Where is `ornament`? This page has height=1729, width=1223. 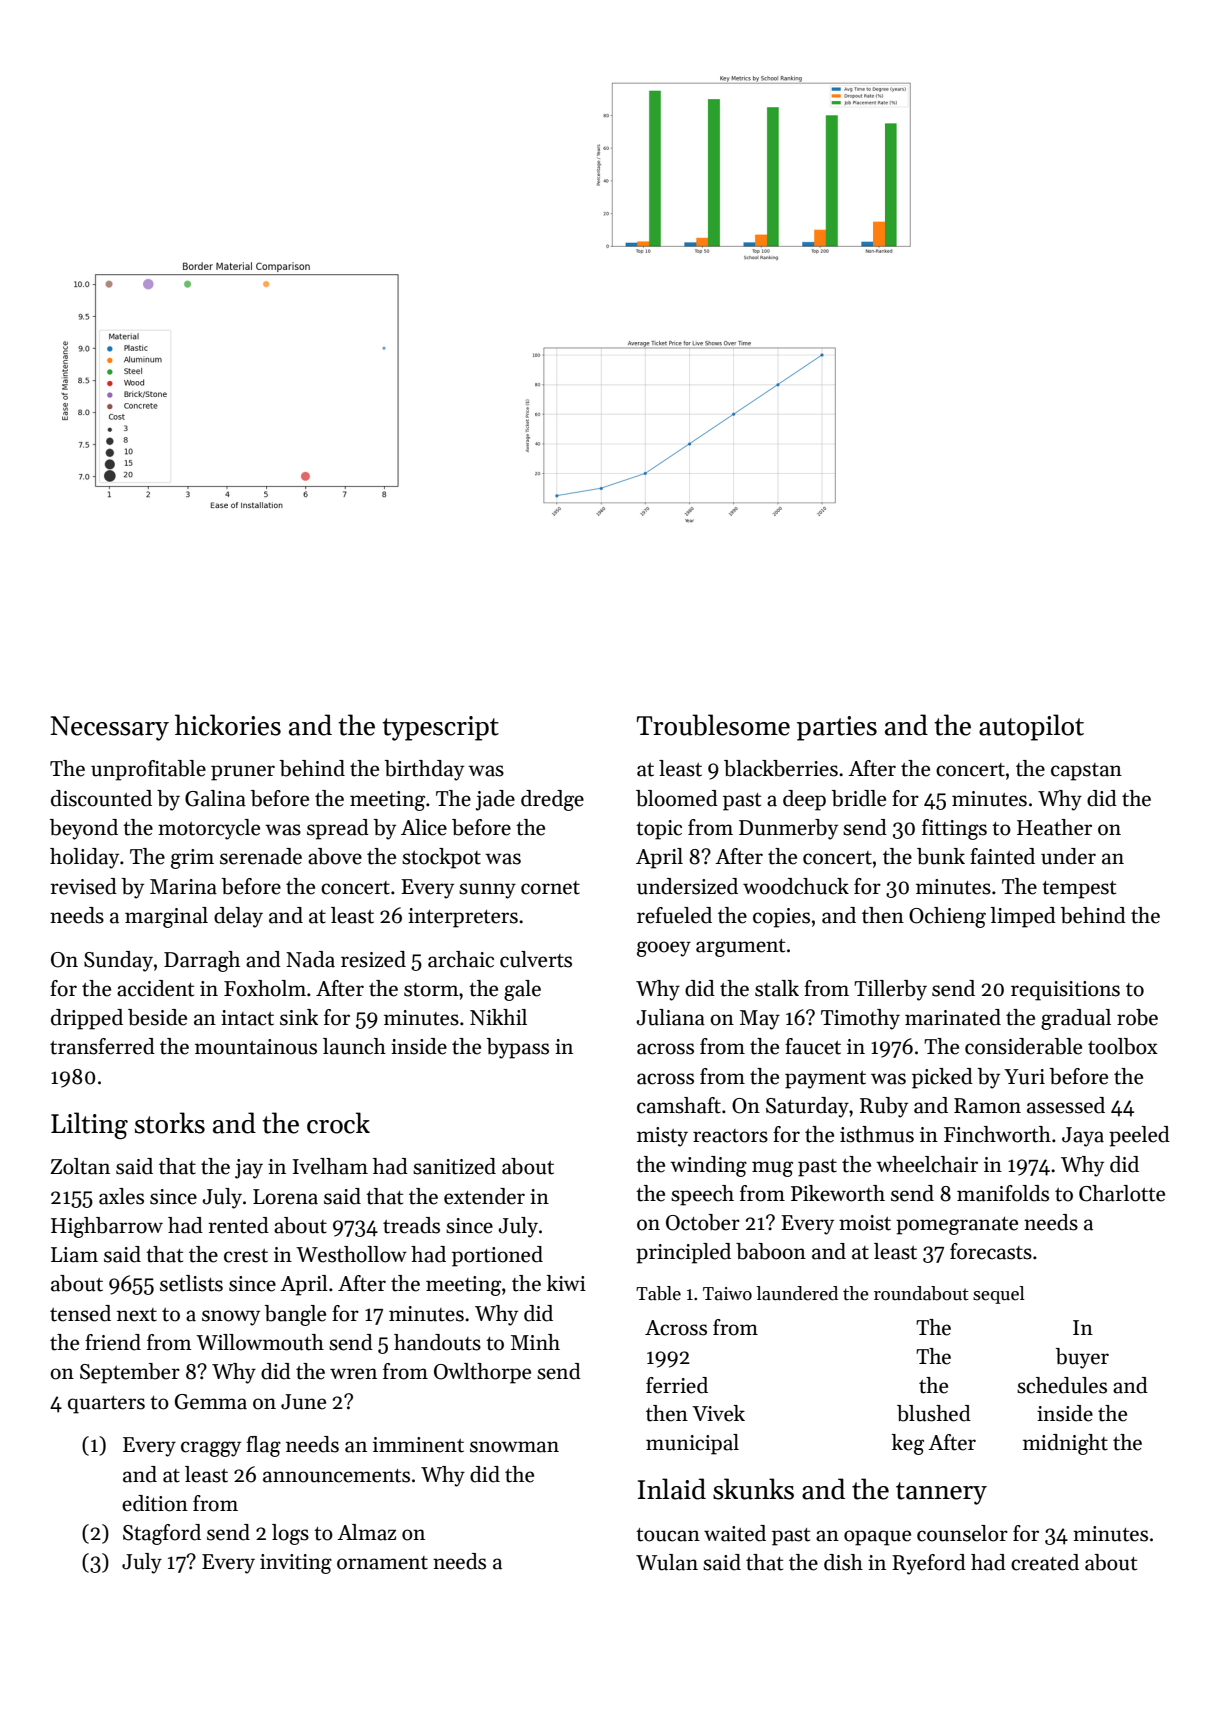
ornament is located at coordinates (382, 1563).
